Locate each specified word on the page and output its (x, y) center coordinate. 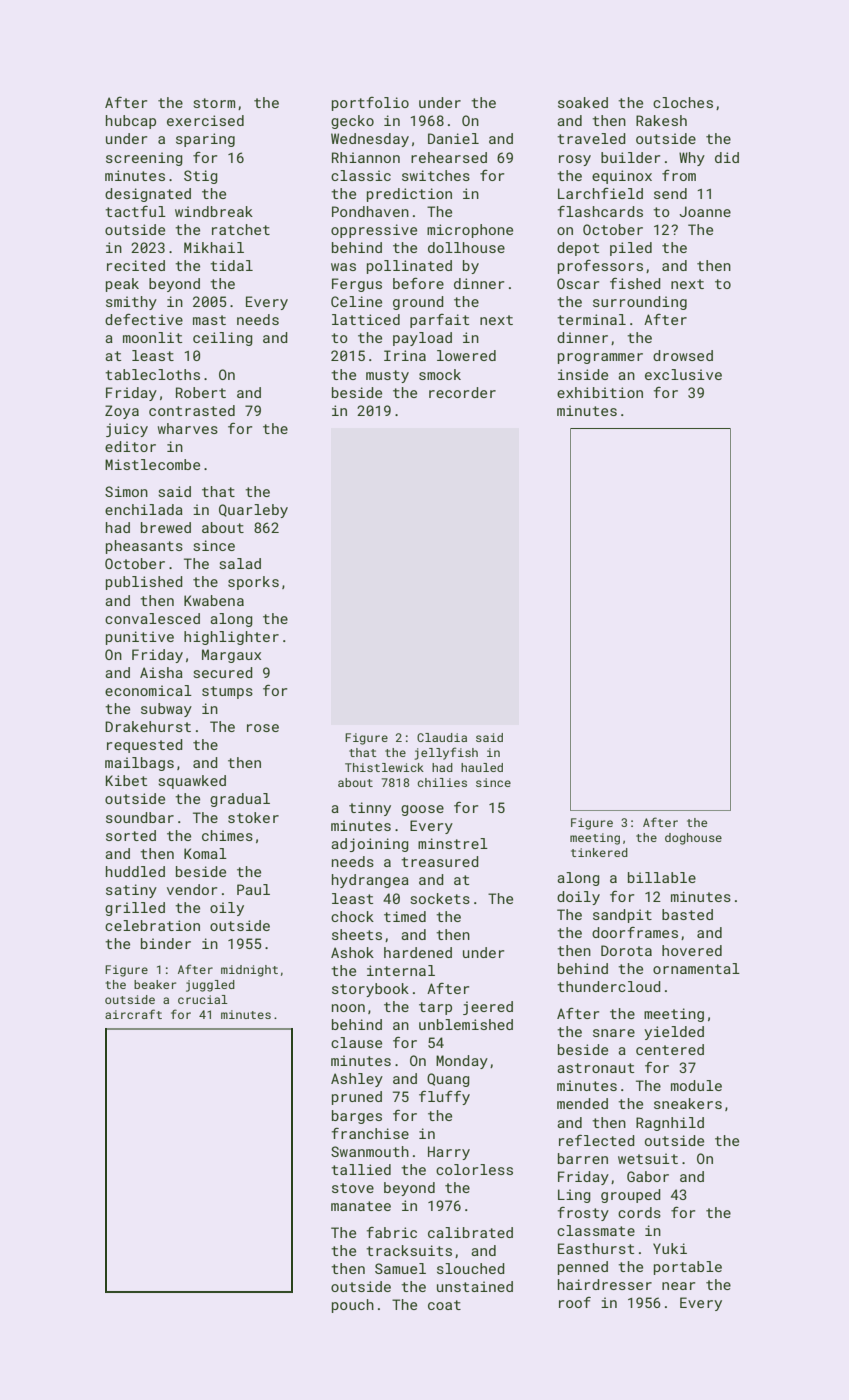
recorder (462, 392)
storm (214, 103)
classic (361, 175)
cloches (683, 102)
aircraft (133, 1014)
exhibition (600, 392)
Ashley (357, 1080)
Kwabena (214, 600)
